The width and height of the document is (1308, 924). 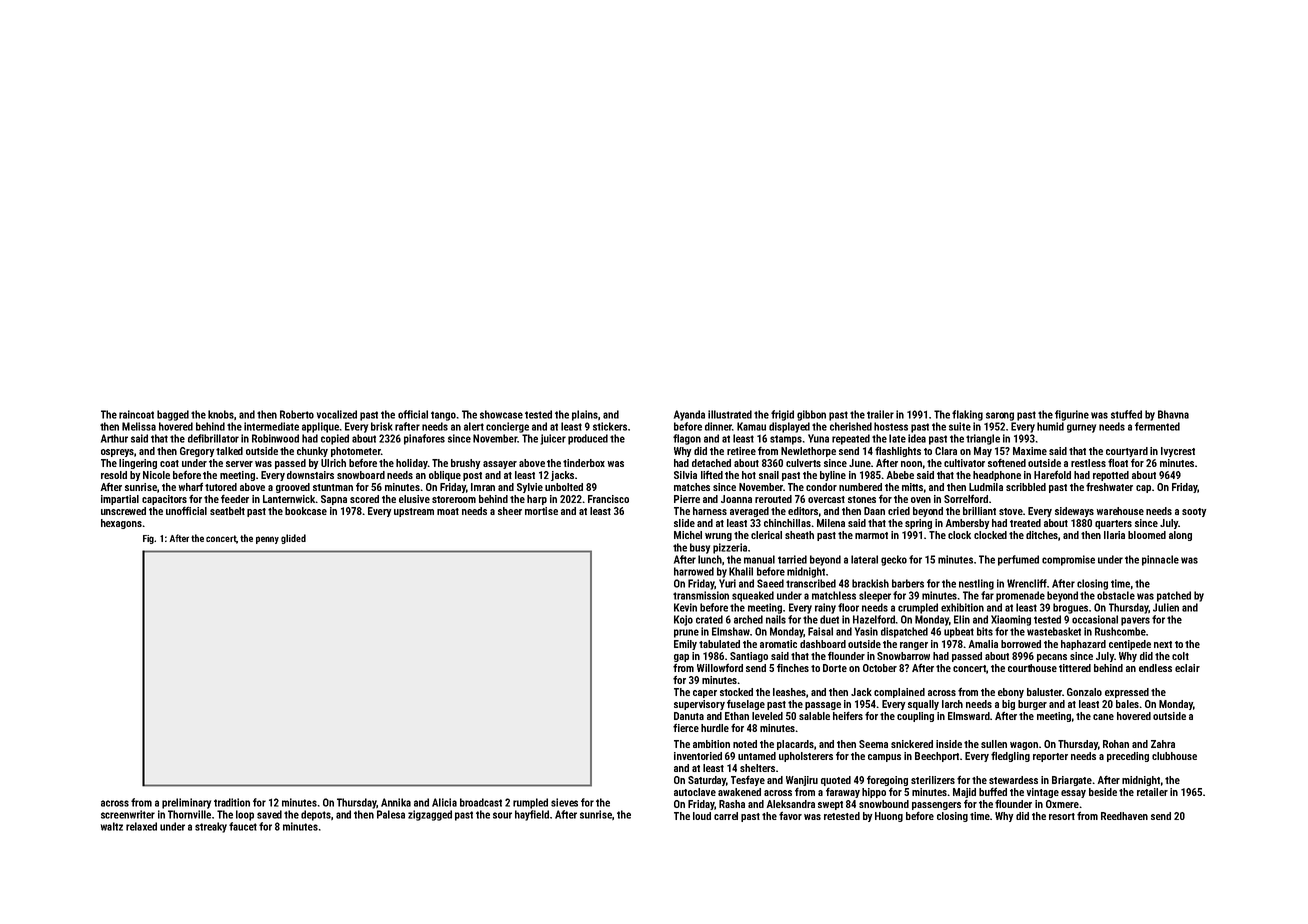 What do you see at coordinates (969, 716) in the document?
I see `Elmsward` at bounding box center [969, 716].
